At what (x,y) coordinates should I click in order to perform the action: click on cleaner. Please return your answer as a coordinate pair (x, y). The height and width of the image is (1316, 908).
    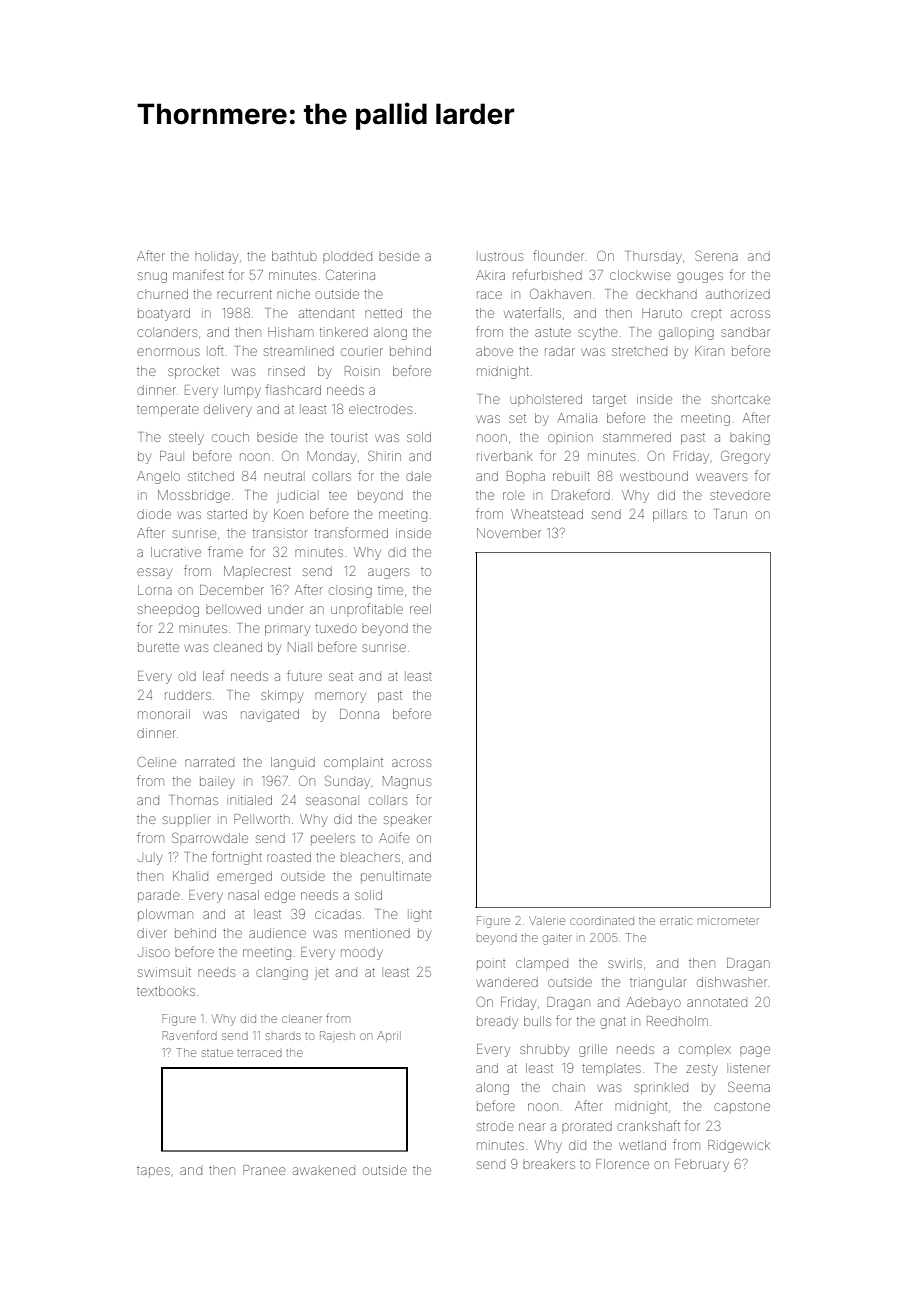
    Looking at the image, I should click on (302, 1019).
